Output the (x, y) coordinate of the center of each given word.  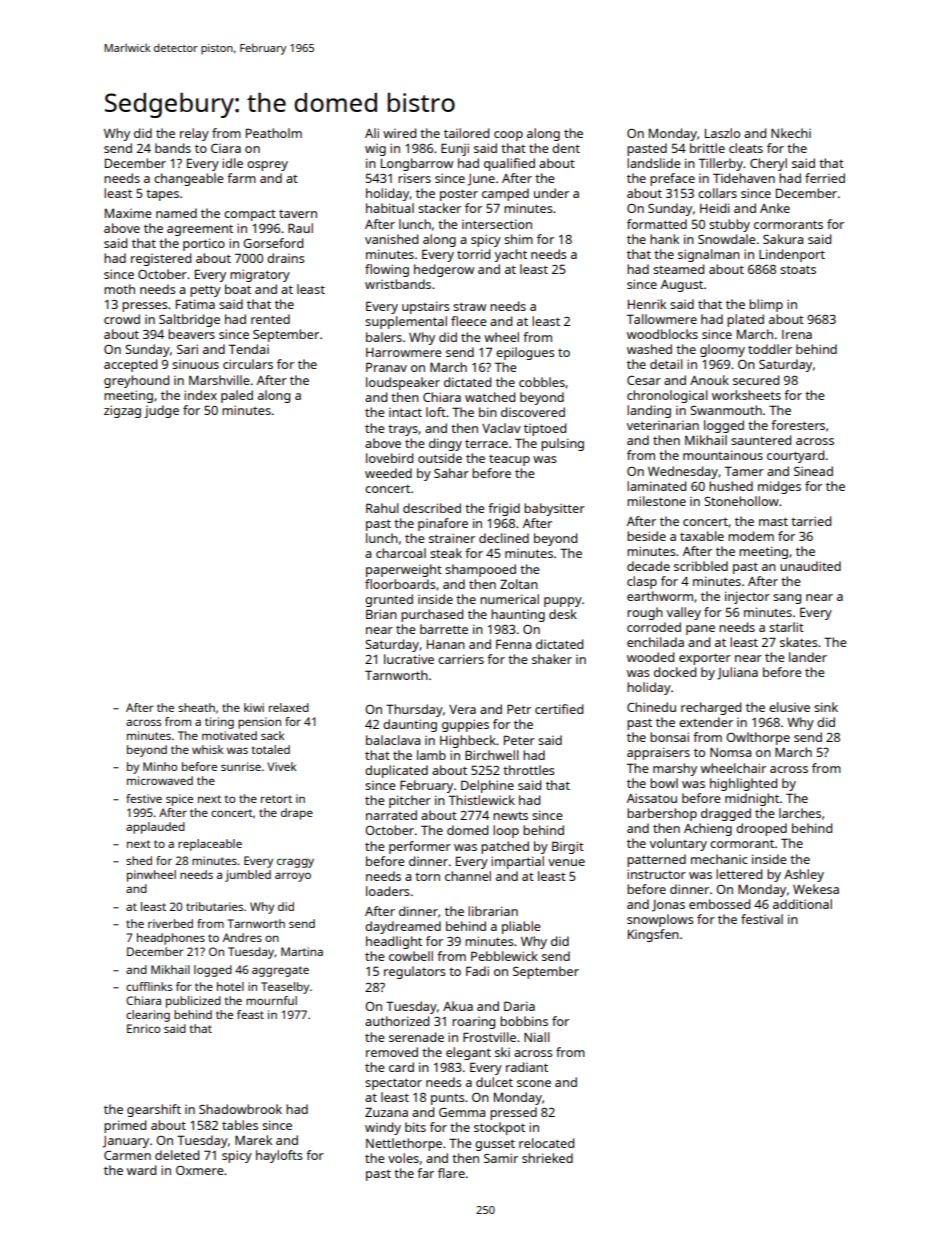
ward (141, 1170)
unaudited (810, 566)
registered (161, 259)
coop (508, 136)
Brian (381, 614)
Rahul (382, 508)
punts (448, 1099)
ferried (825, 178)
